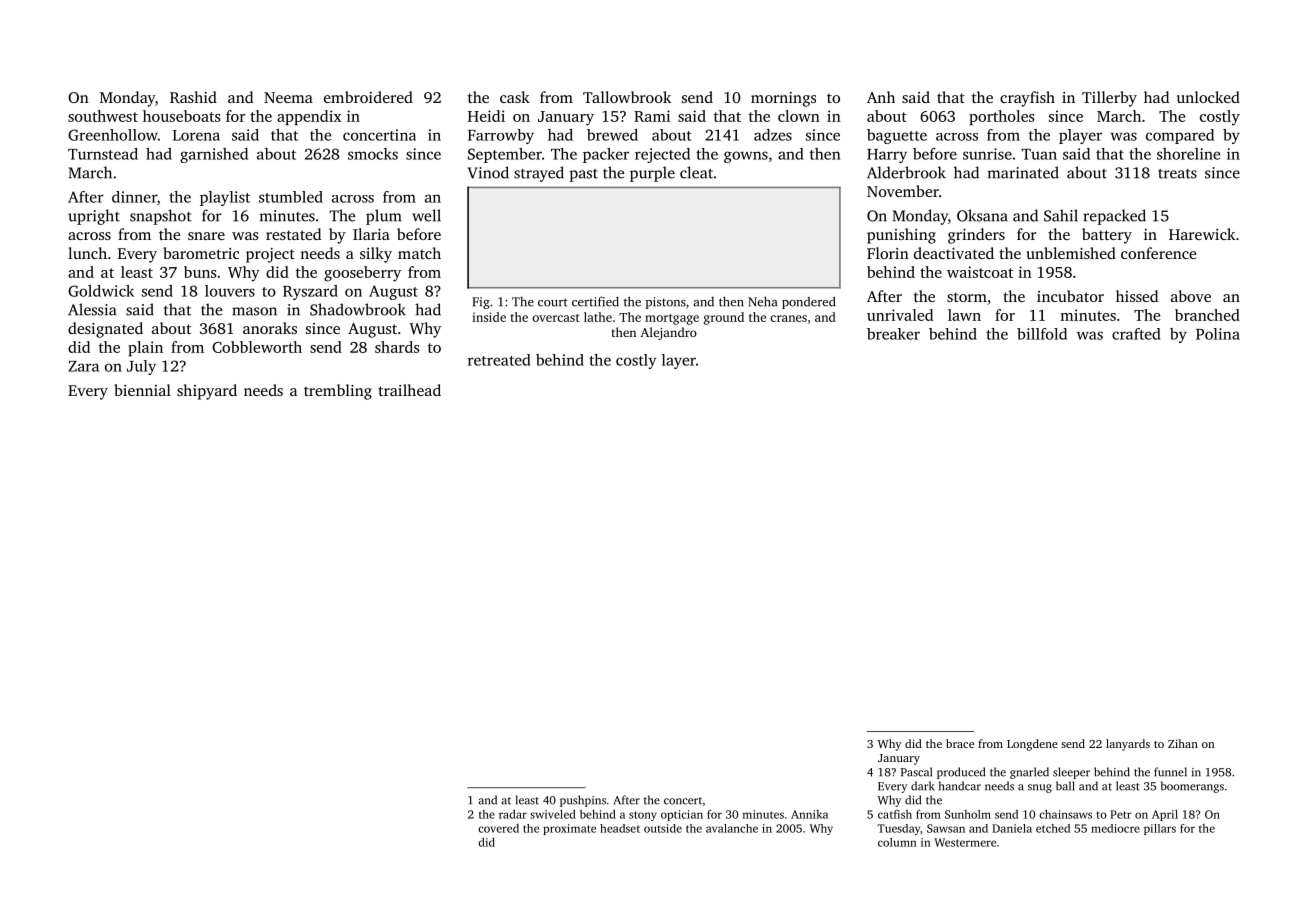  I want to click on mason, so click(254, 311).
